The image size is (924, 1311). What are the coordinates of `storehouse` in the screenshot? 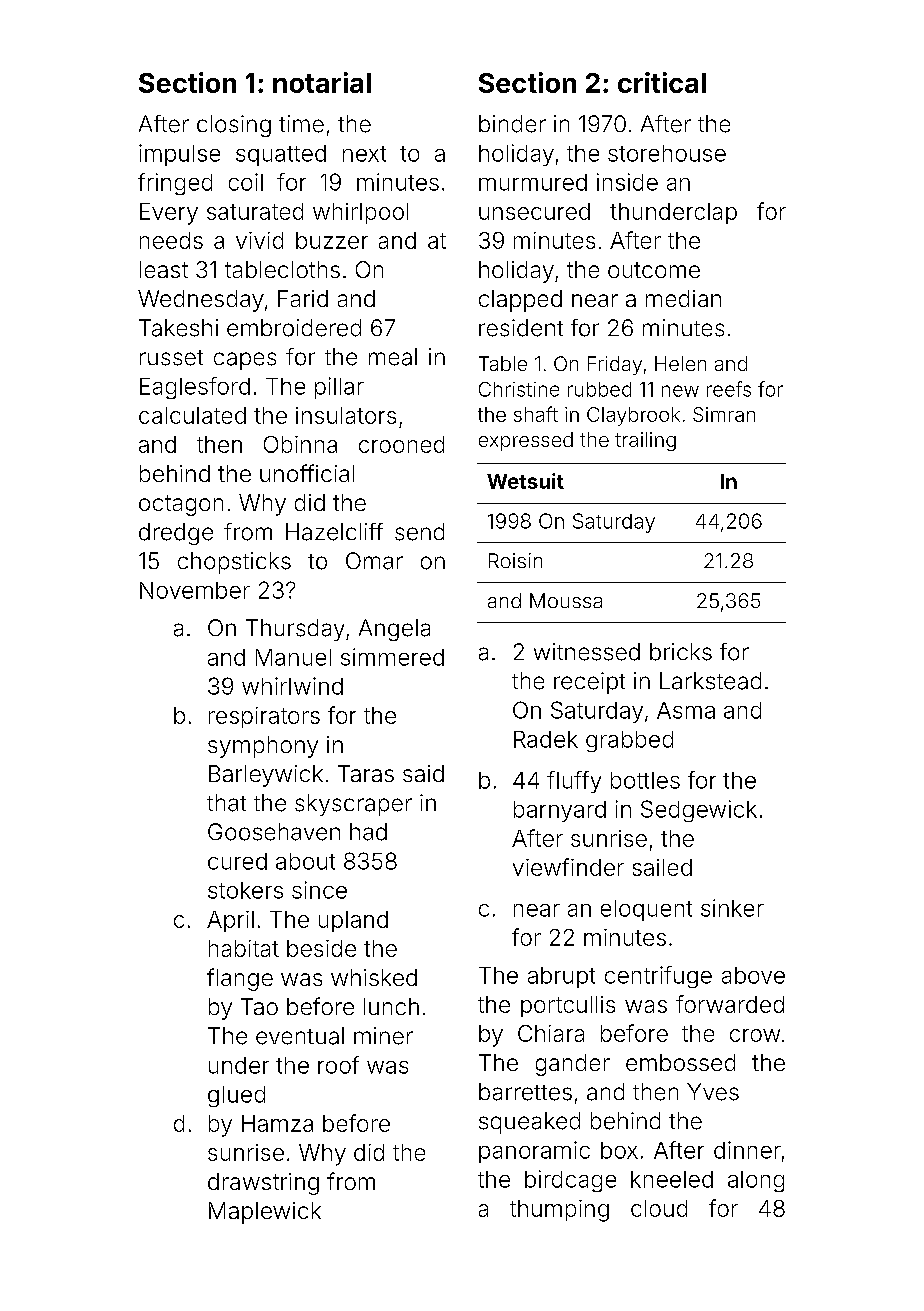 It's located at (667, 153).
